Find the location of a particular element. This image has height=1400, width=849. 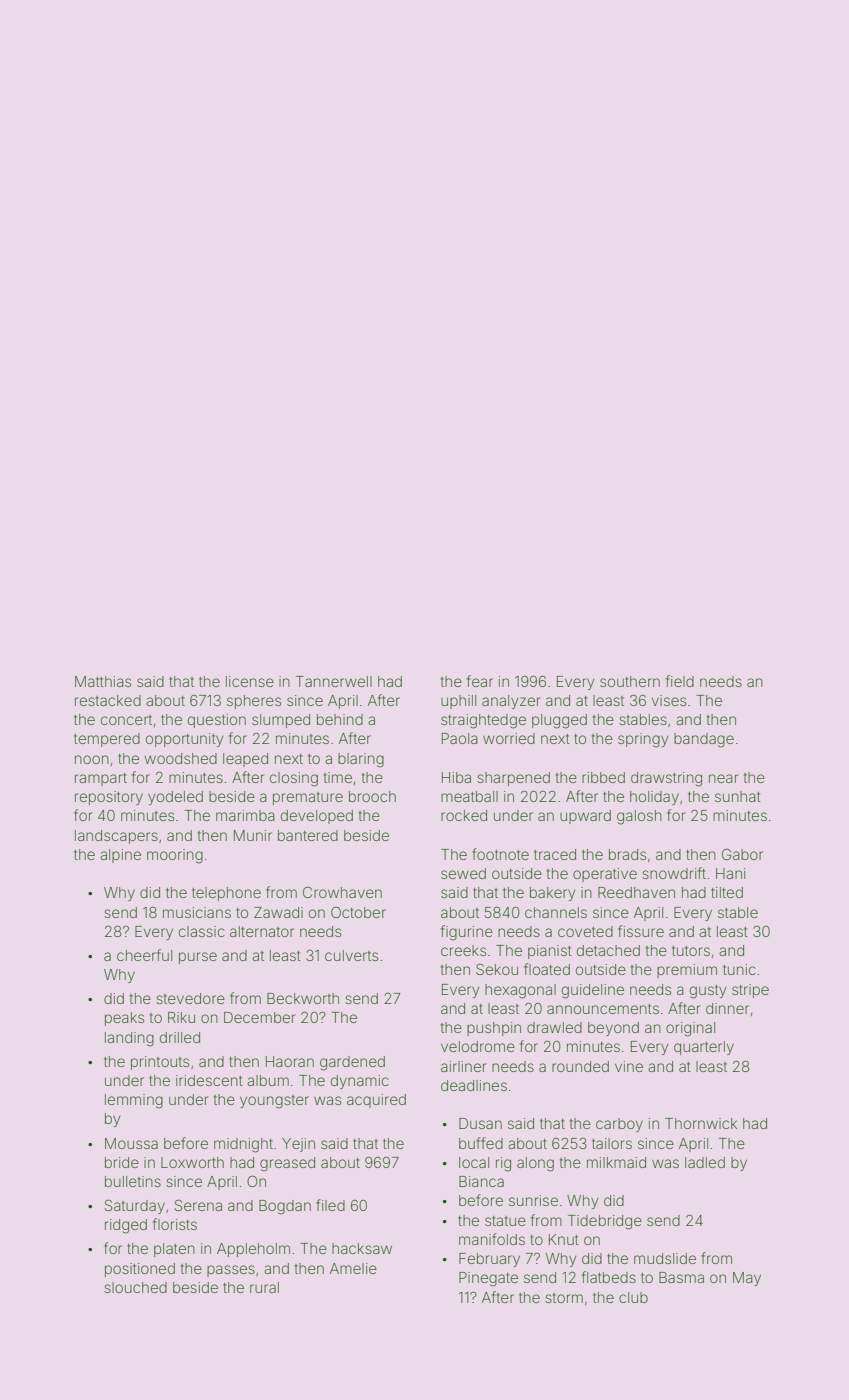

Matthias is located at coordinates (103, 681).
